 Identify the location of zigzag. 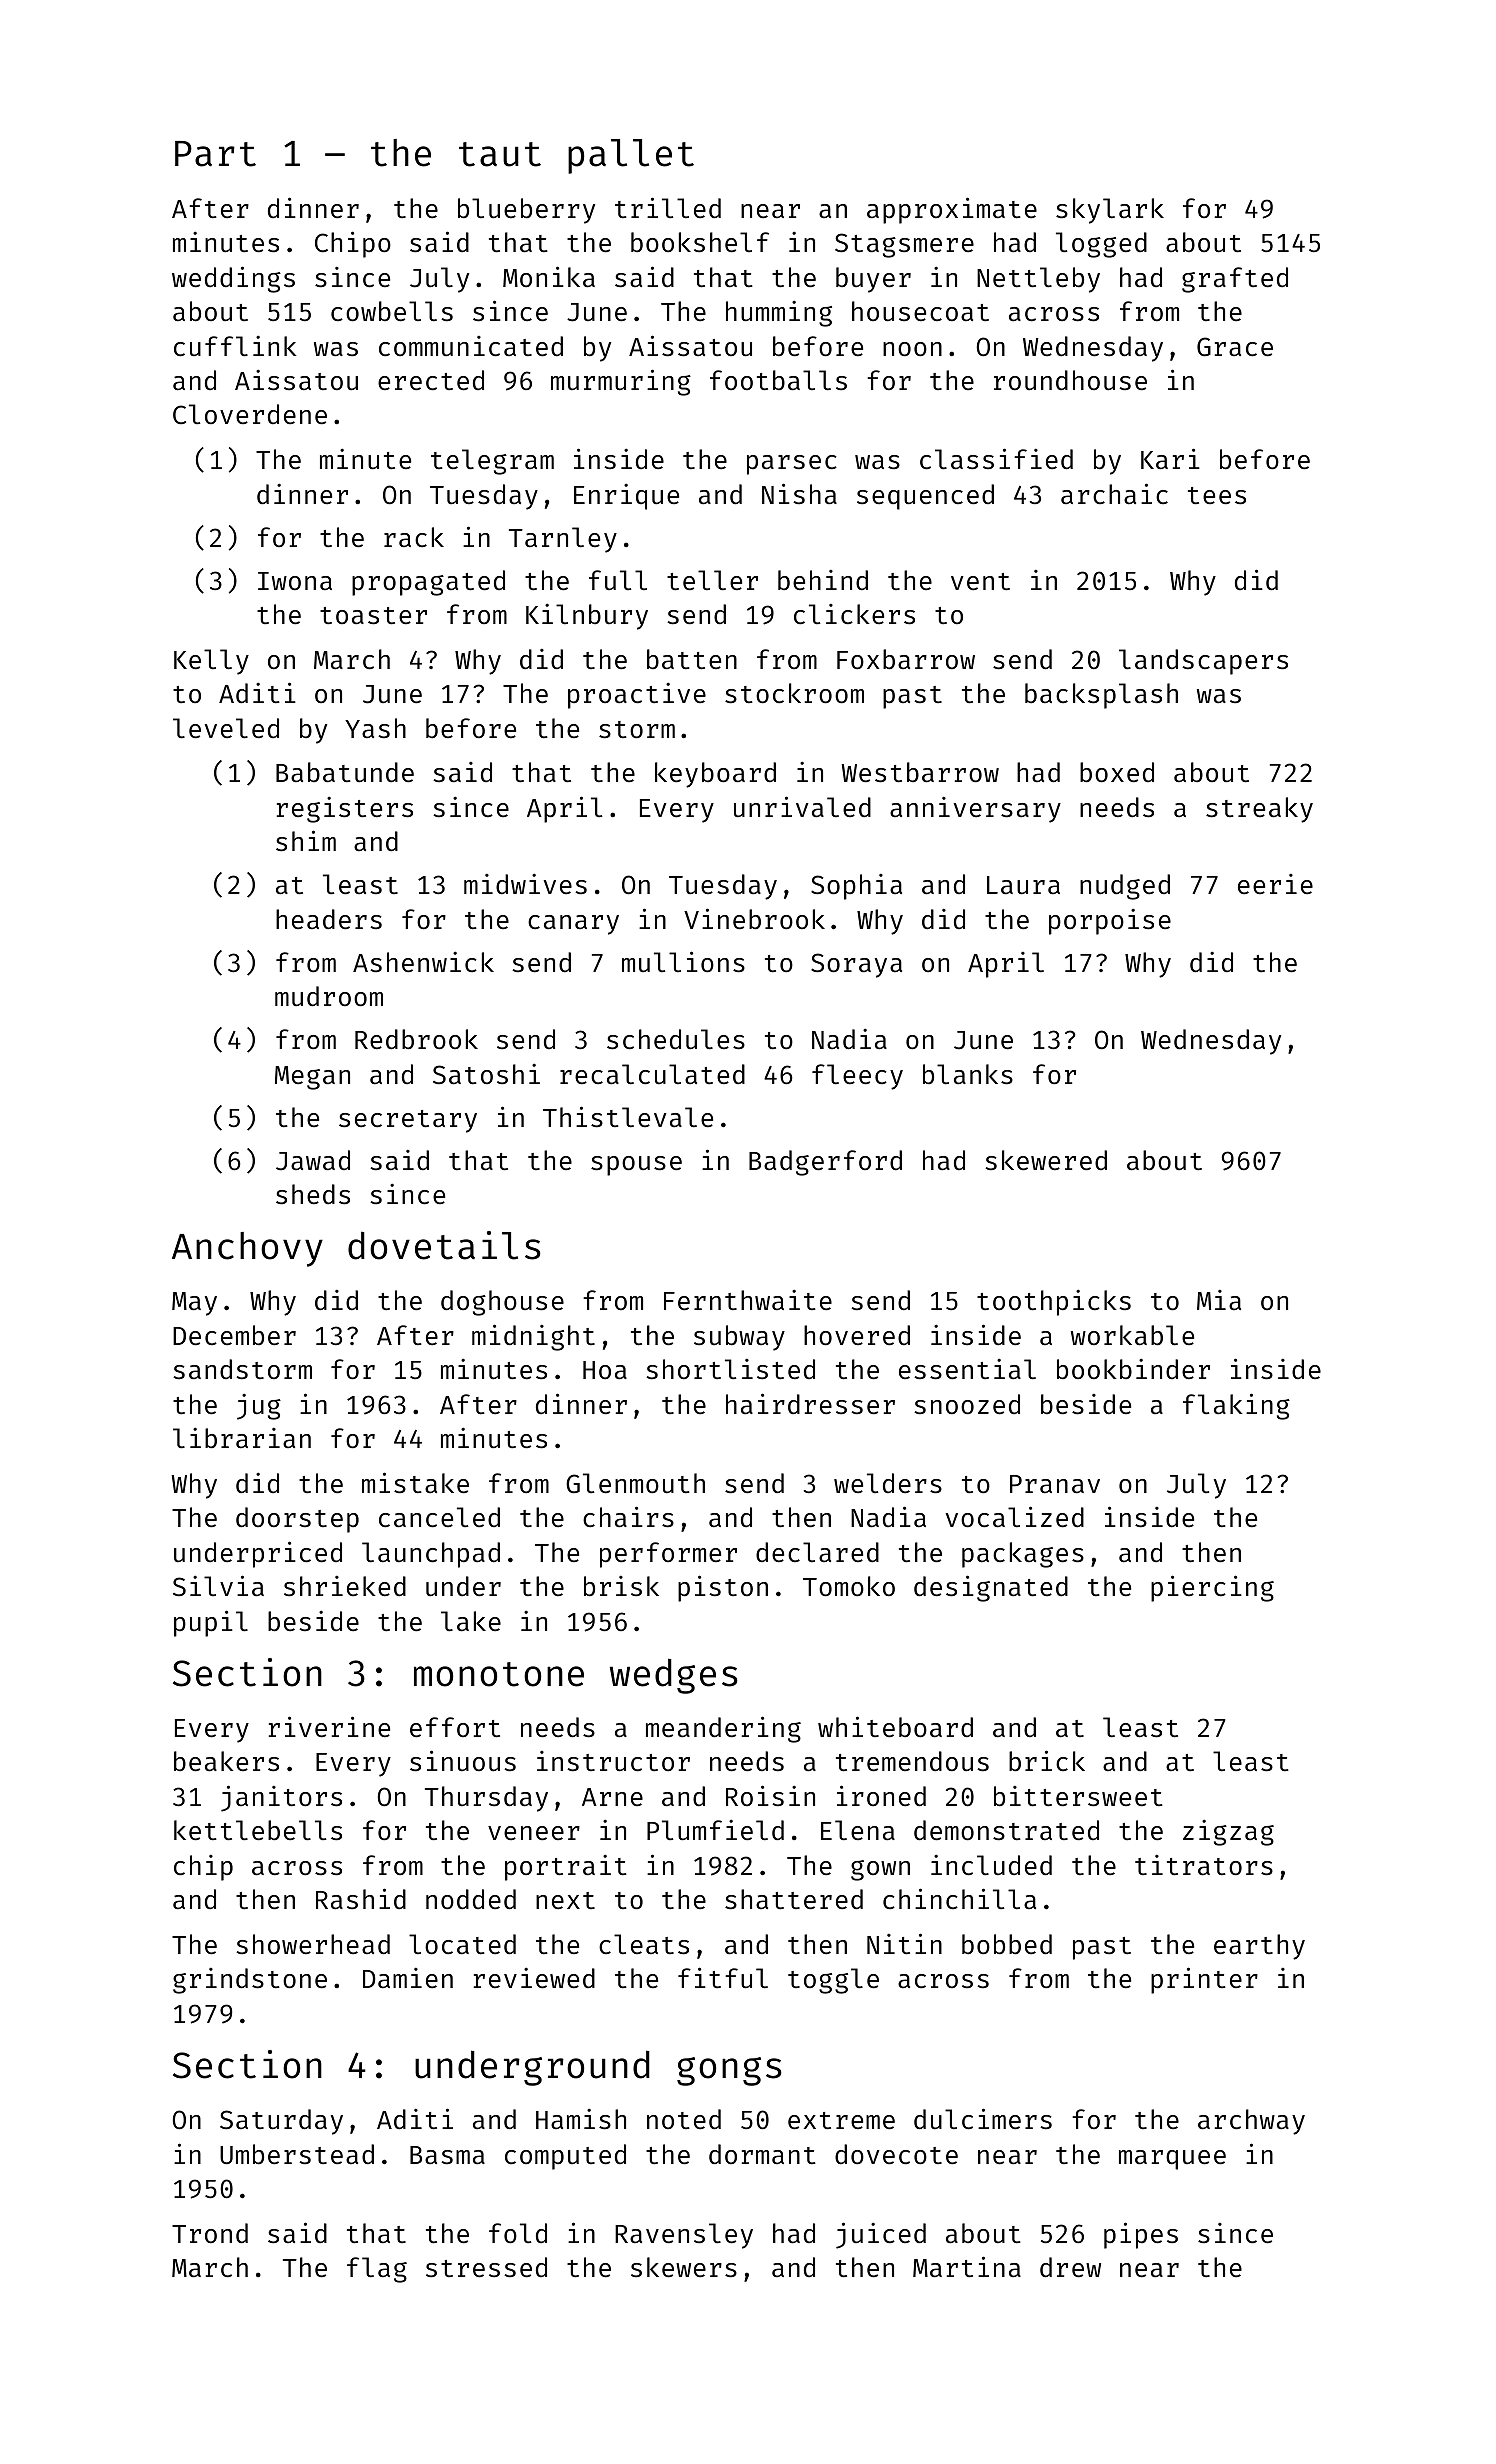
(1228, 1833).
